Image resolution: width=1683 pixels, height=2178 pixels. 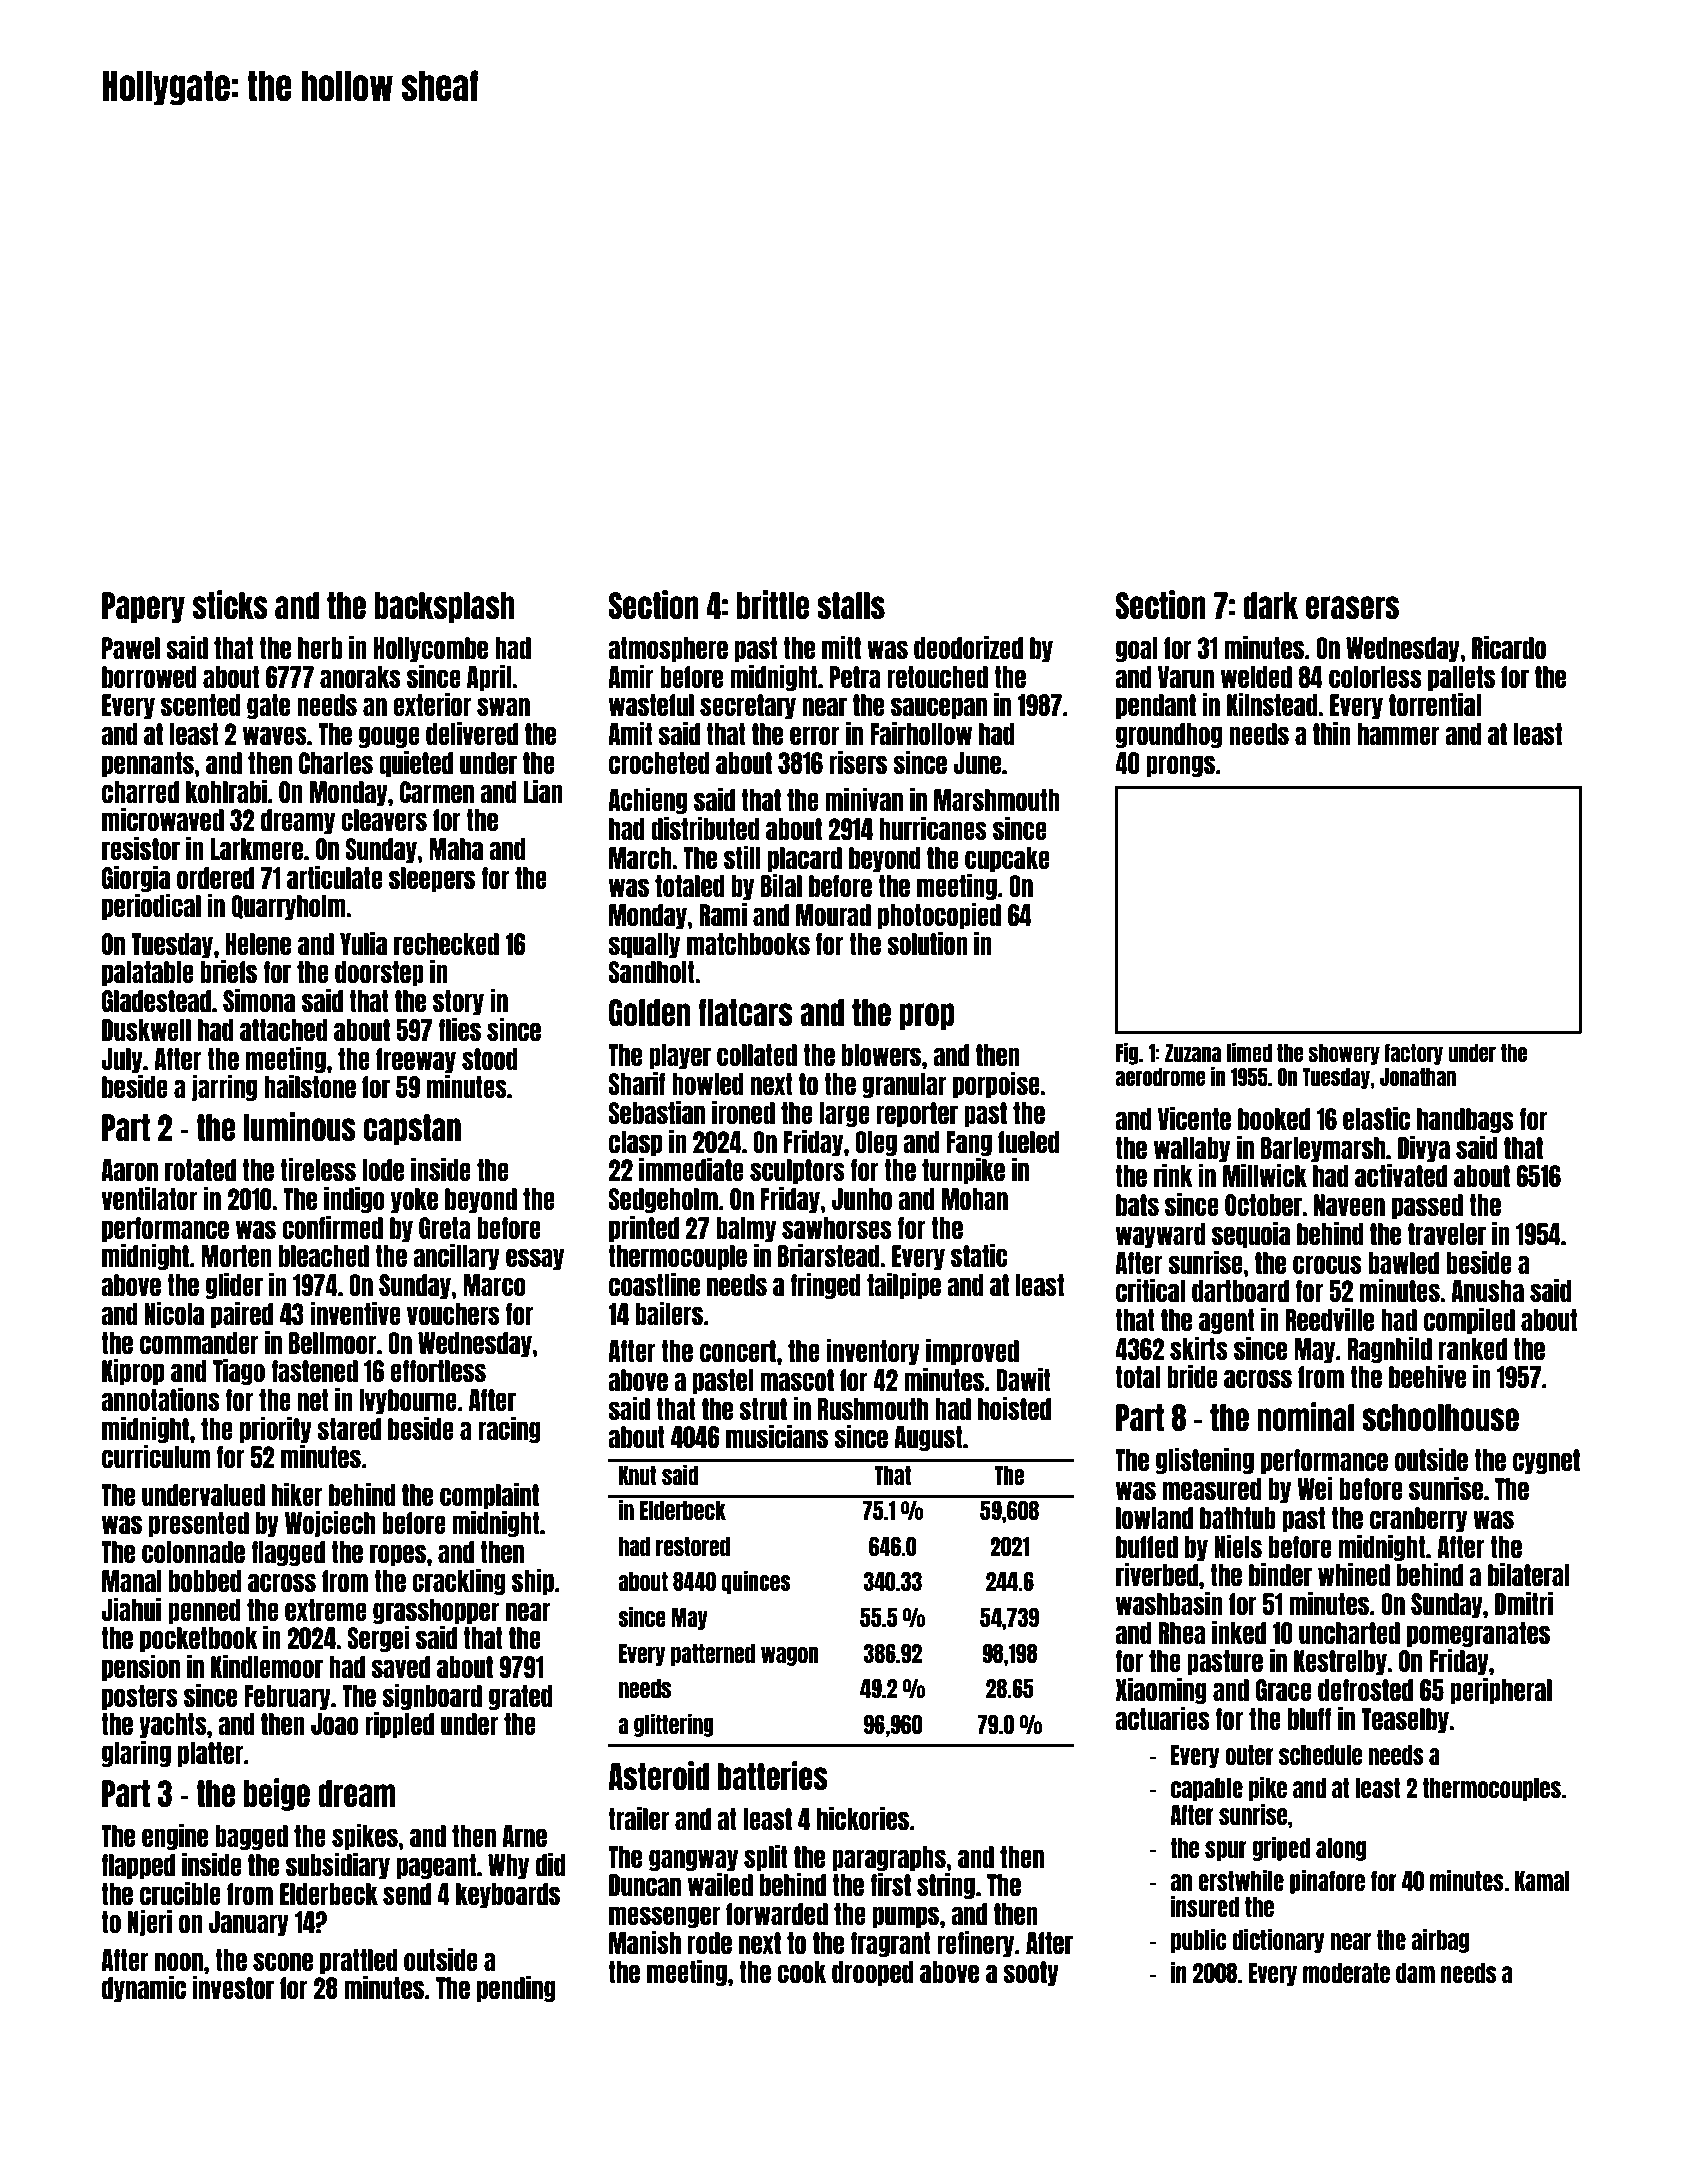 I want to click on squally, so click(x=644, y=945).
